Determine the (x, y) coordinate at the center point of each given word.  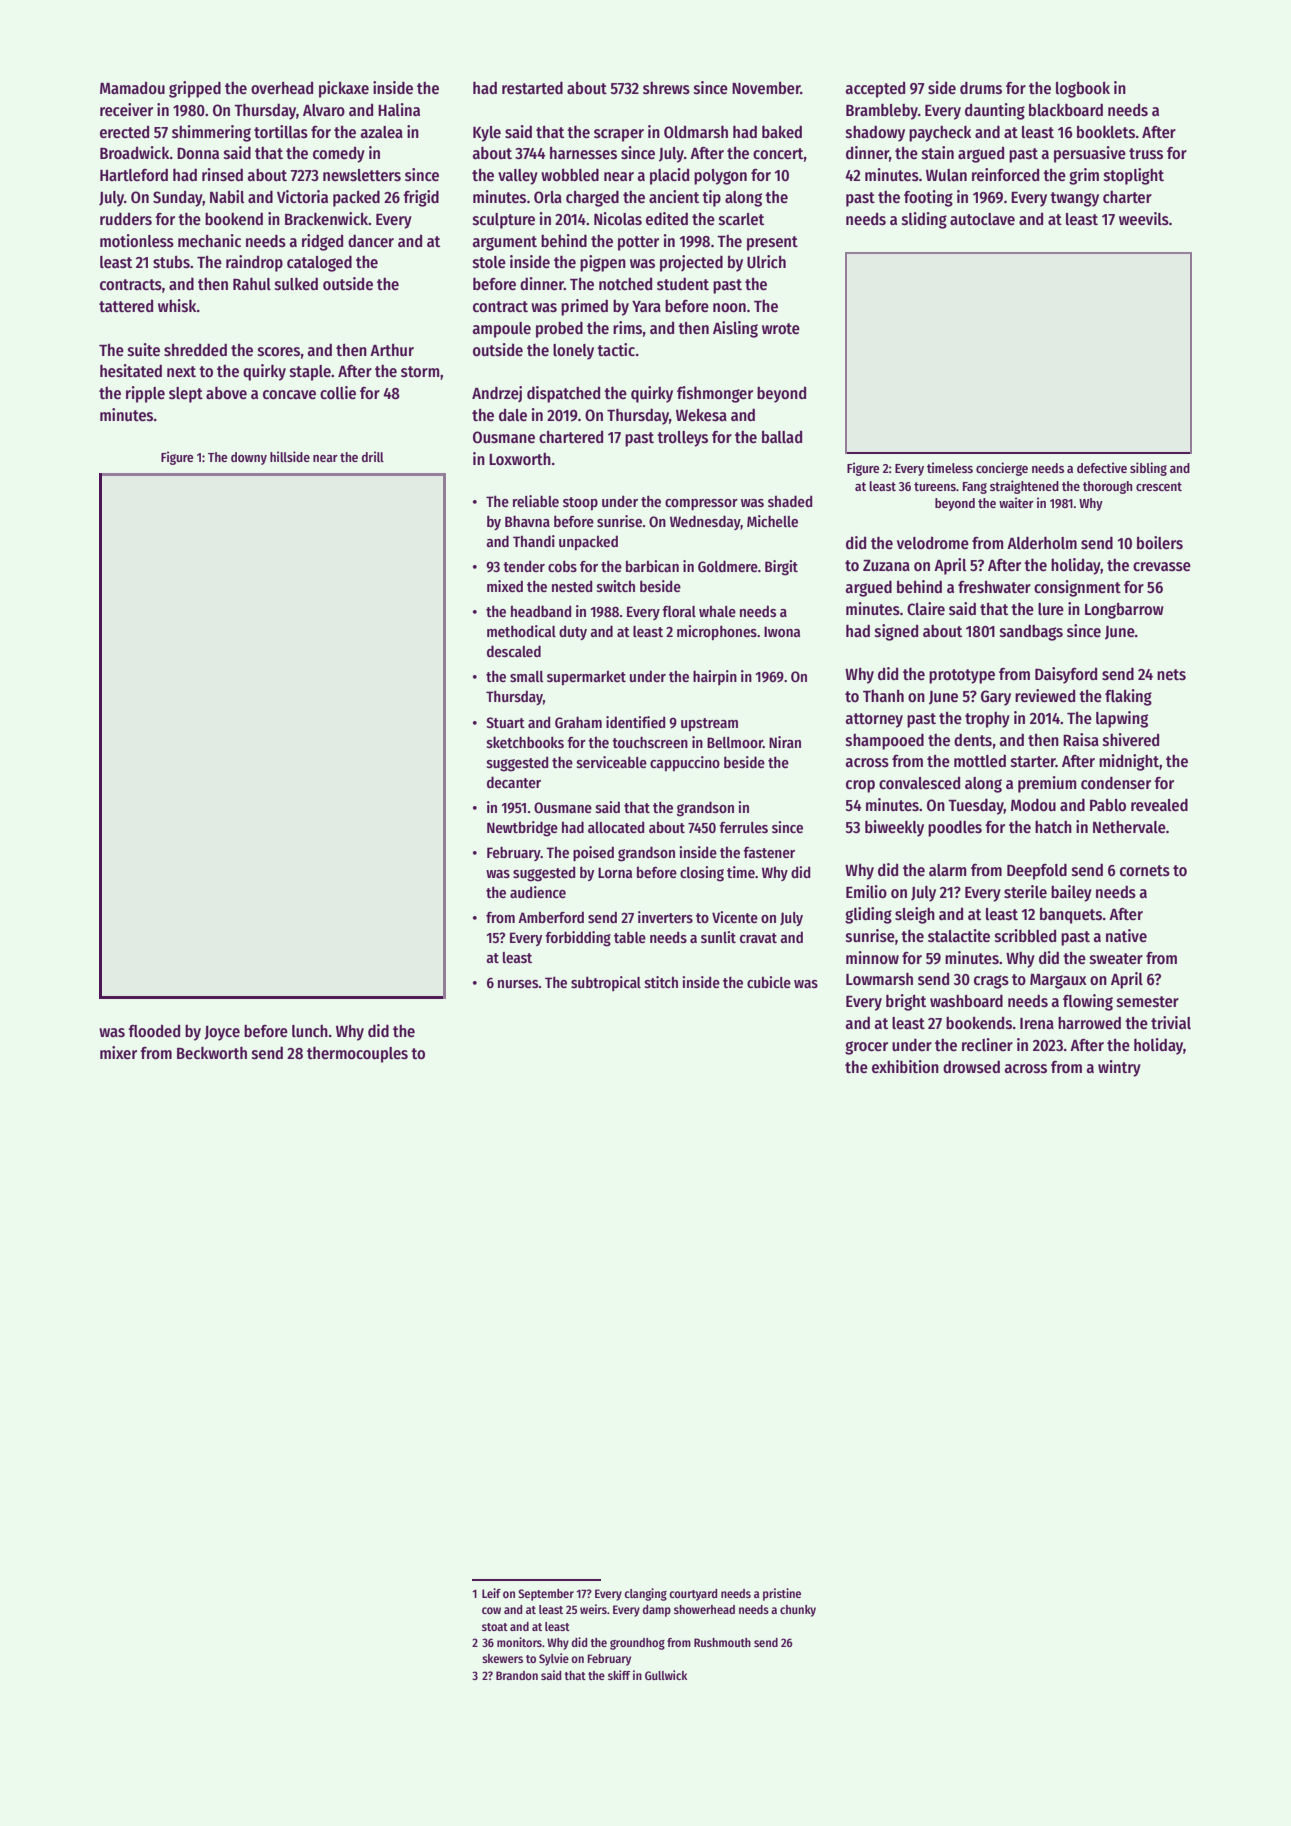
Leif (491, 1593)
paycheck (940, 134)
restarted (532, 88)
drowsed (971, 1066)
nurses (518, 984)
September (546, 1595)
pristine (782, 1594)
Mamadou (132, 87)
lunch (310, 1031)
